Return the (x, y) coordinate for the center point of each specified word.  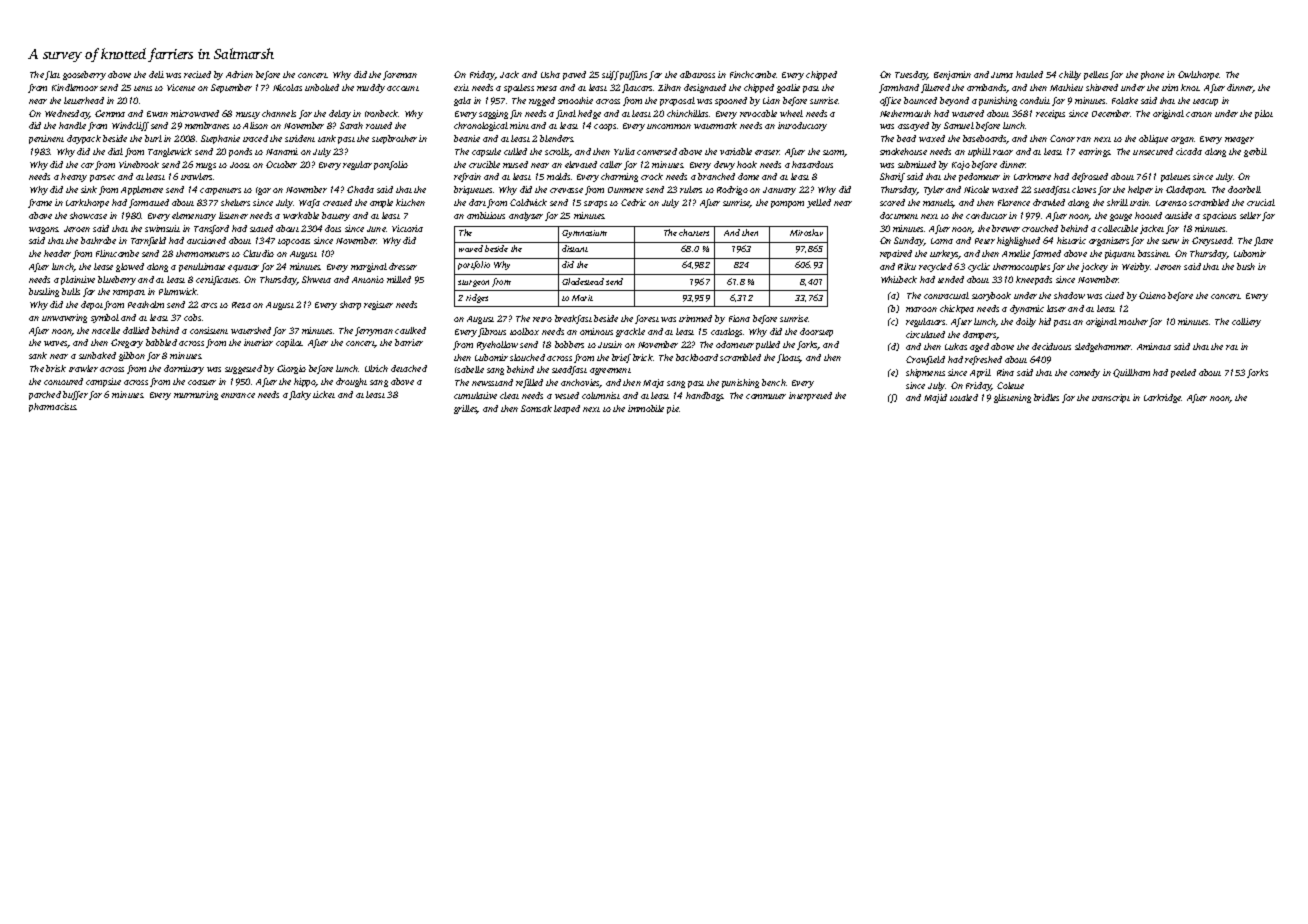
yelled (819, 203)
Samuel (959, 125)
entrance (238, 395)
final (566, 114)
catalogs (726, 332)
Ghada (360, 189)
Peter (985, 241)
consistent (209, 330)
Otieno (1152, 295)
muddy (371, 88)
